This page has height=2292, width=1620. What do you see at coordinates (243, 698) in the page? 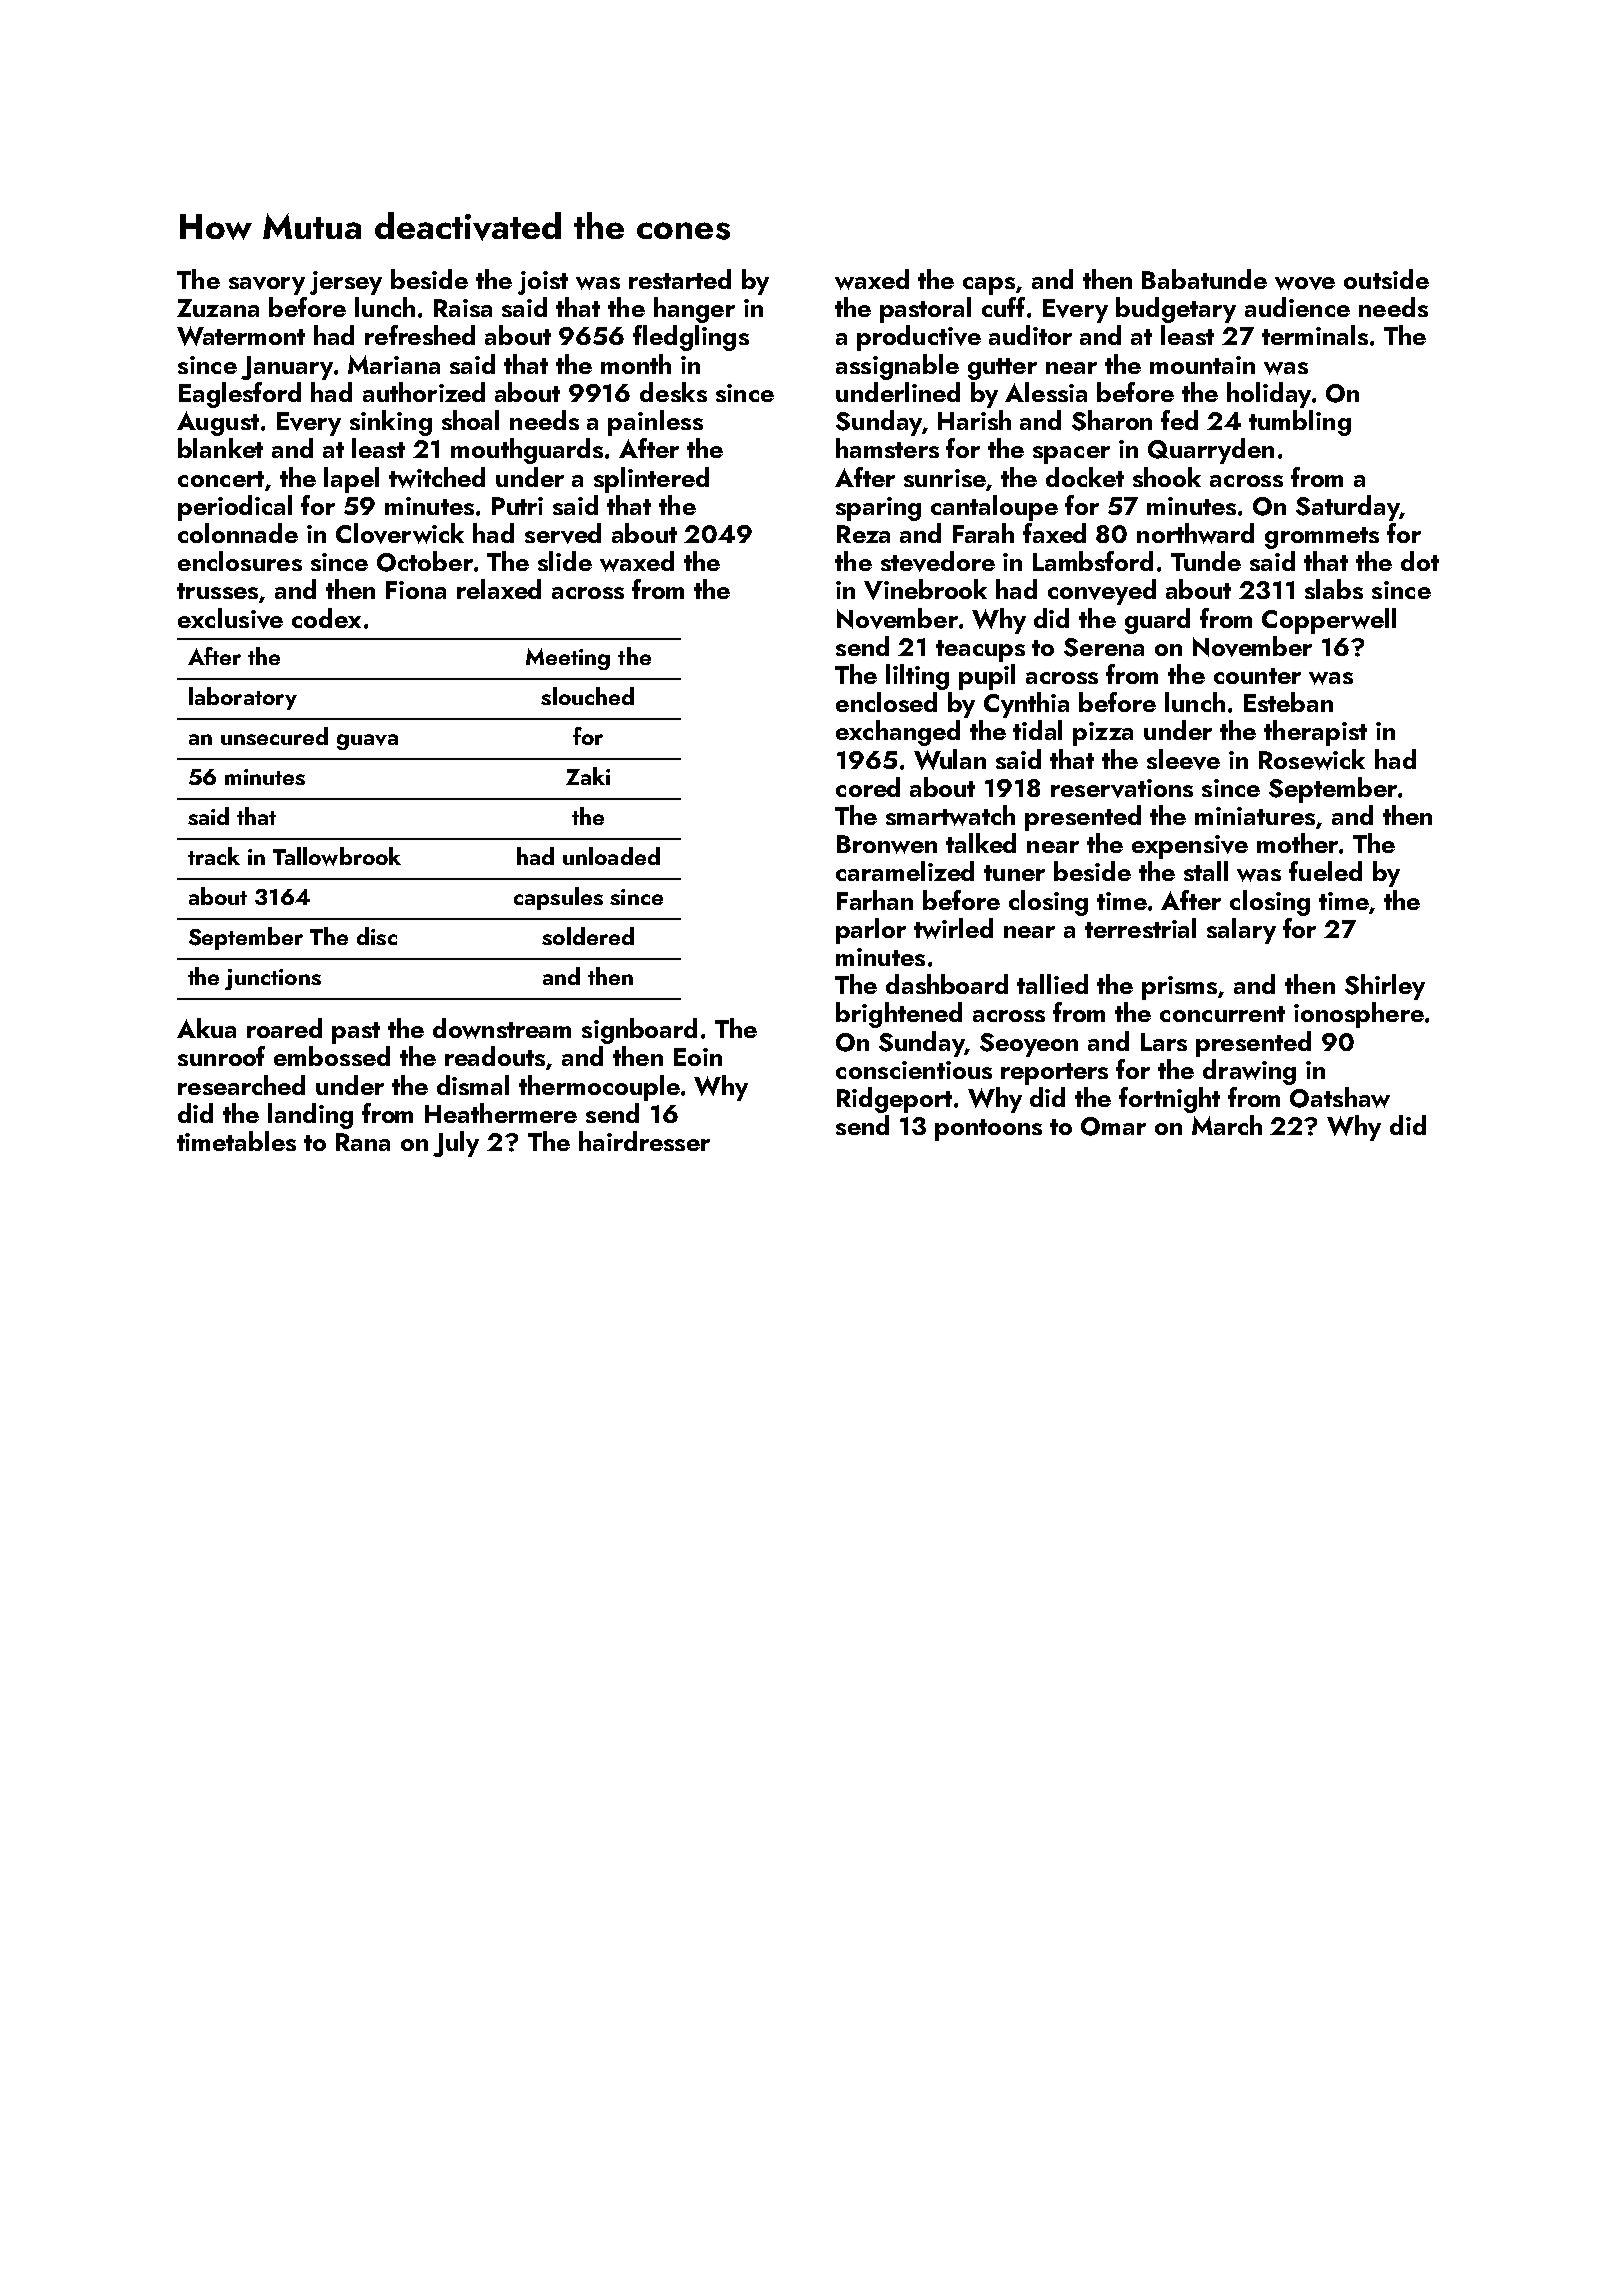
I see `laboratory` at bounding box center [243, 698].
